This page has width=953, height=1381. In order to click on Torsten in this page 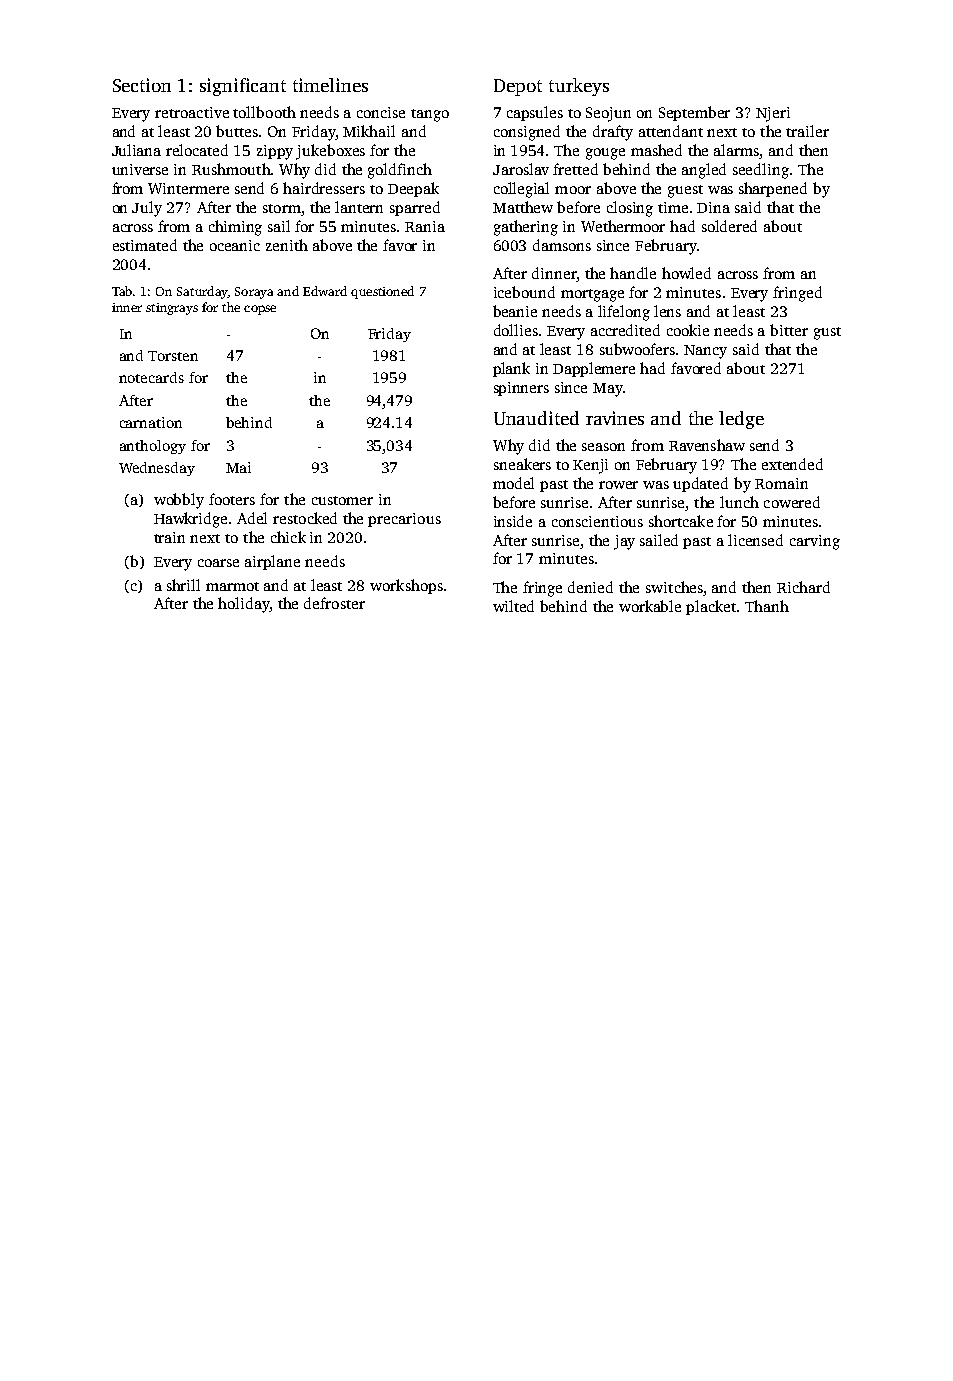, I will do `click(173, 356)`.
